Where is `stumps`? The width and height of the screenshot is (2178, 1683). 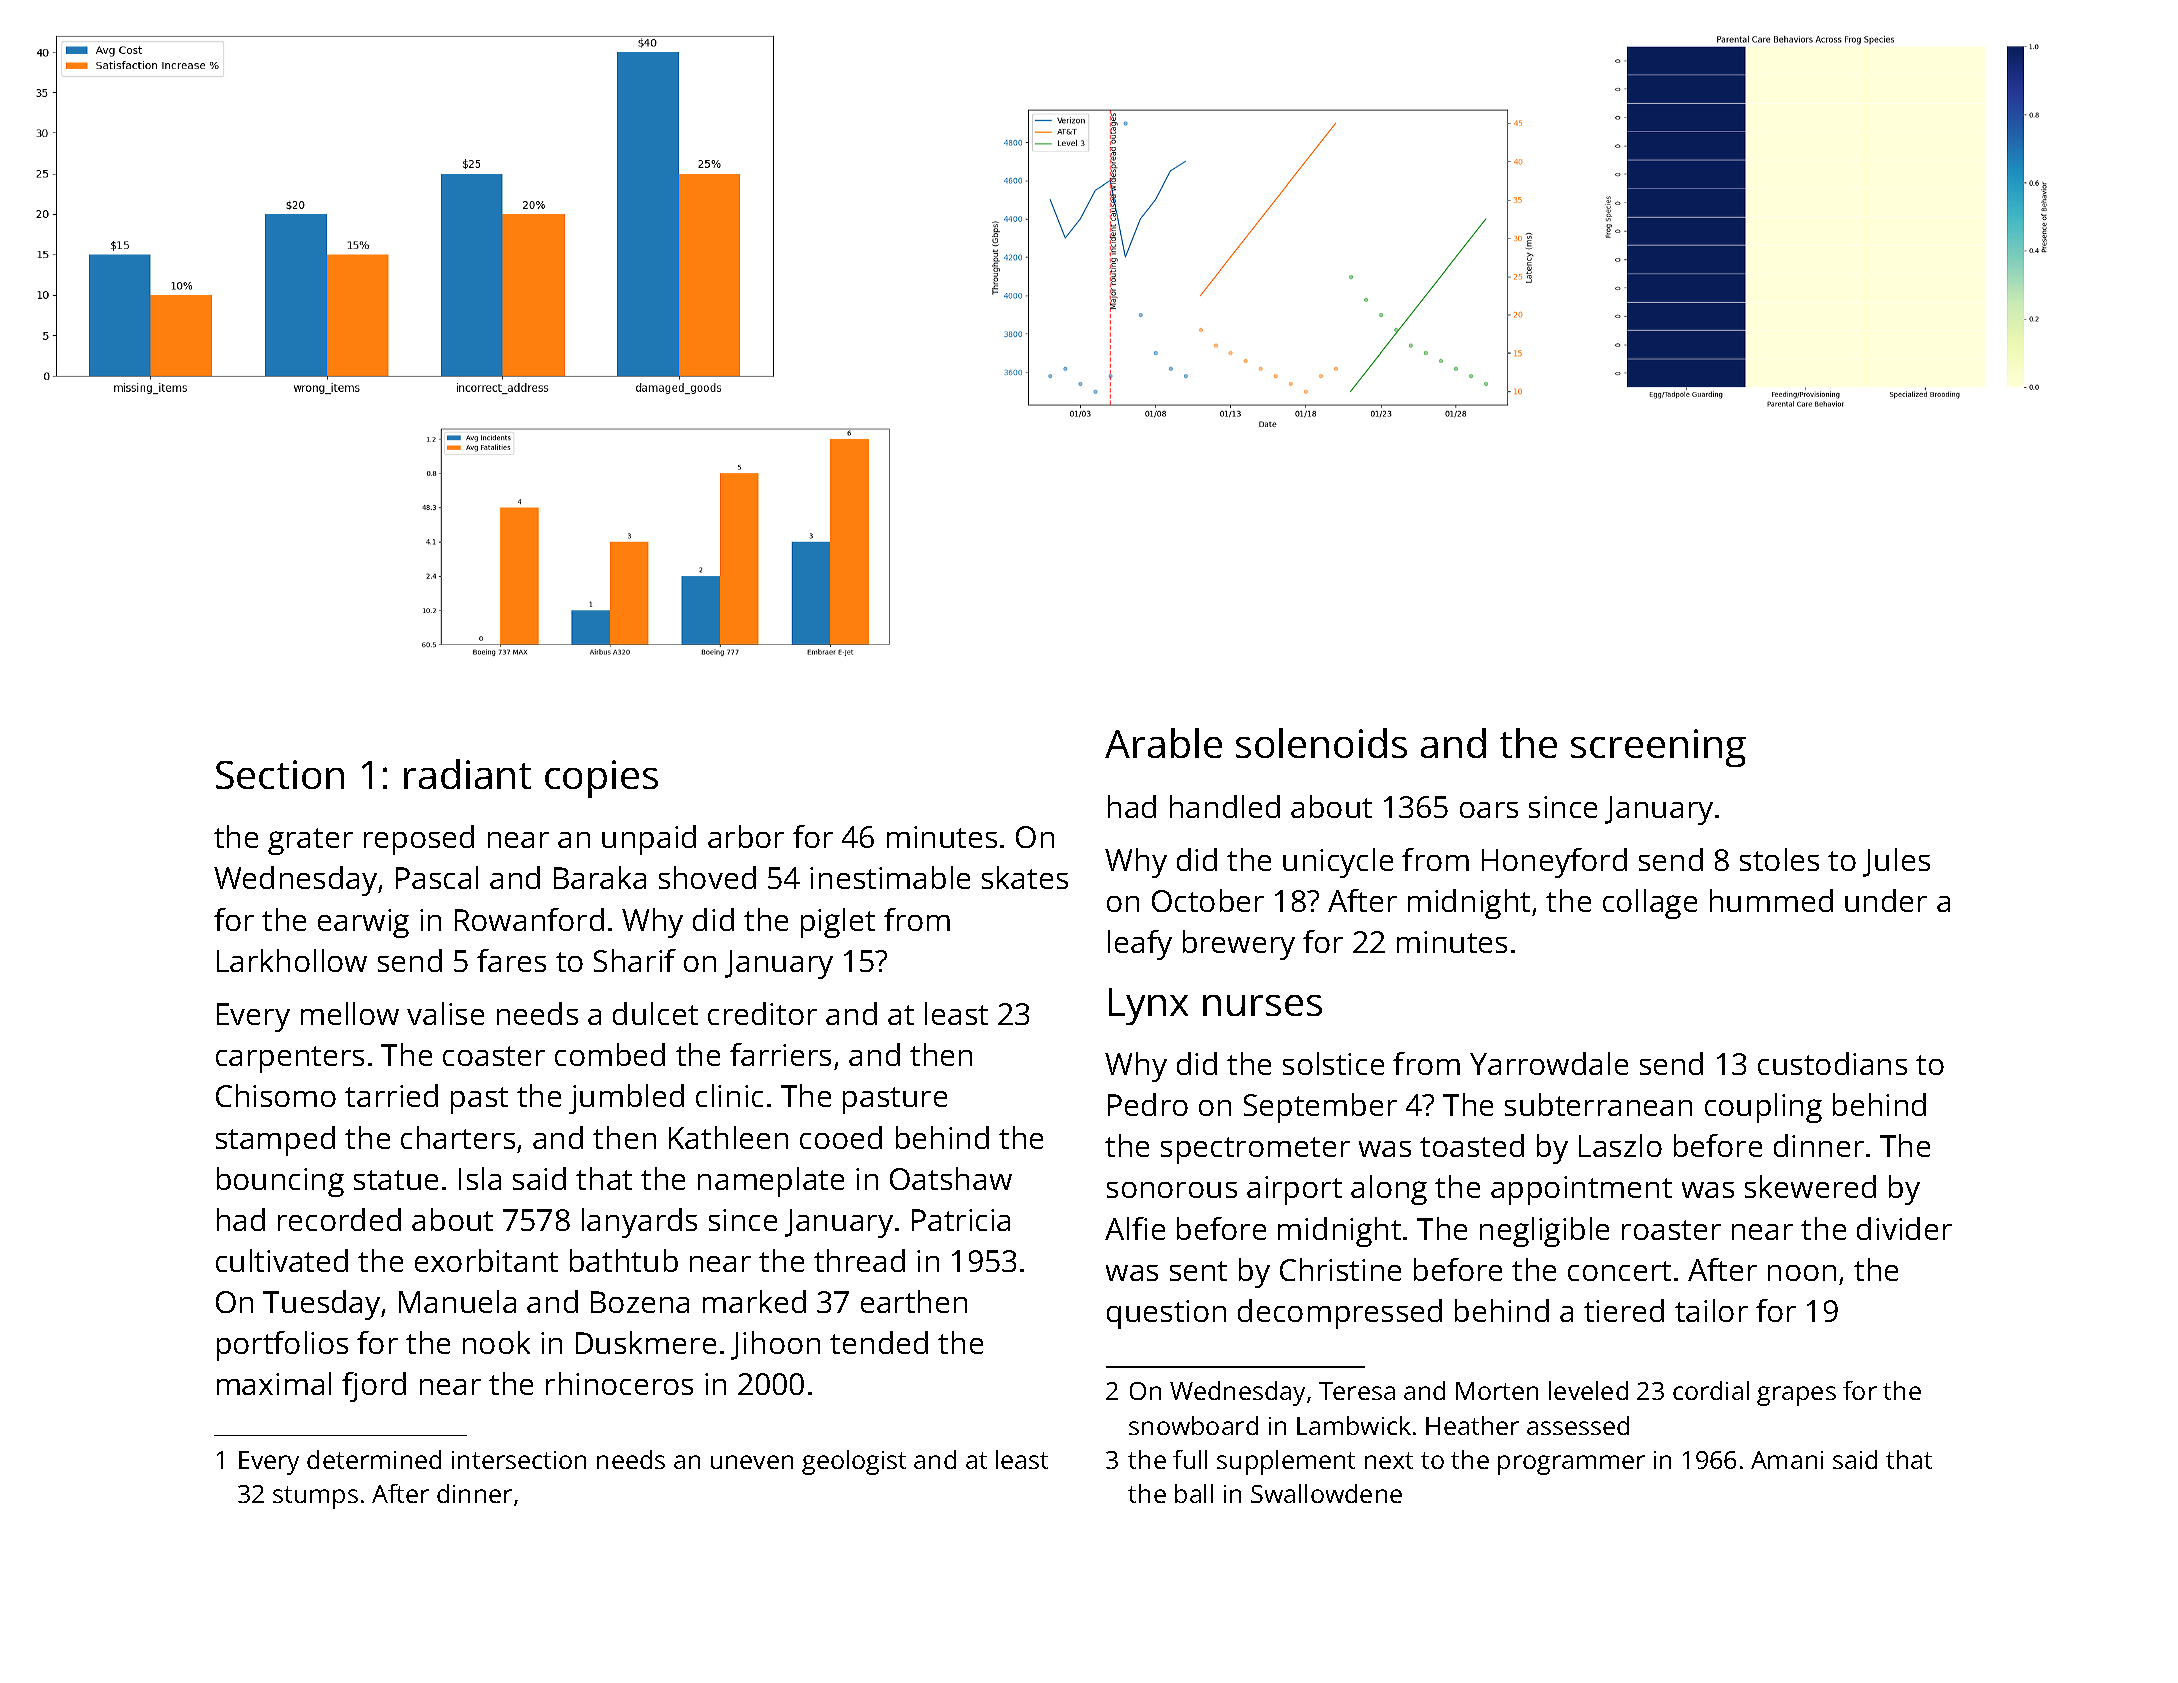
stumps is located at coordinates (315, 1497).
